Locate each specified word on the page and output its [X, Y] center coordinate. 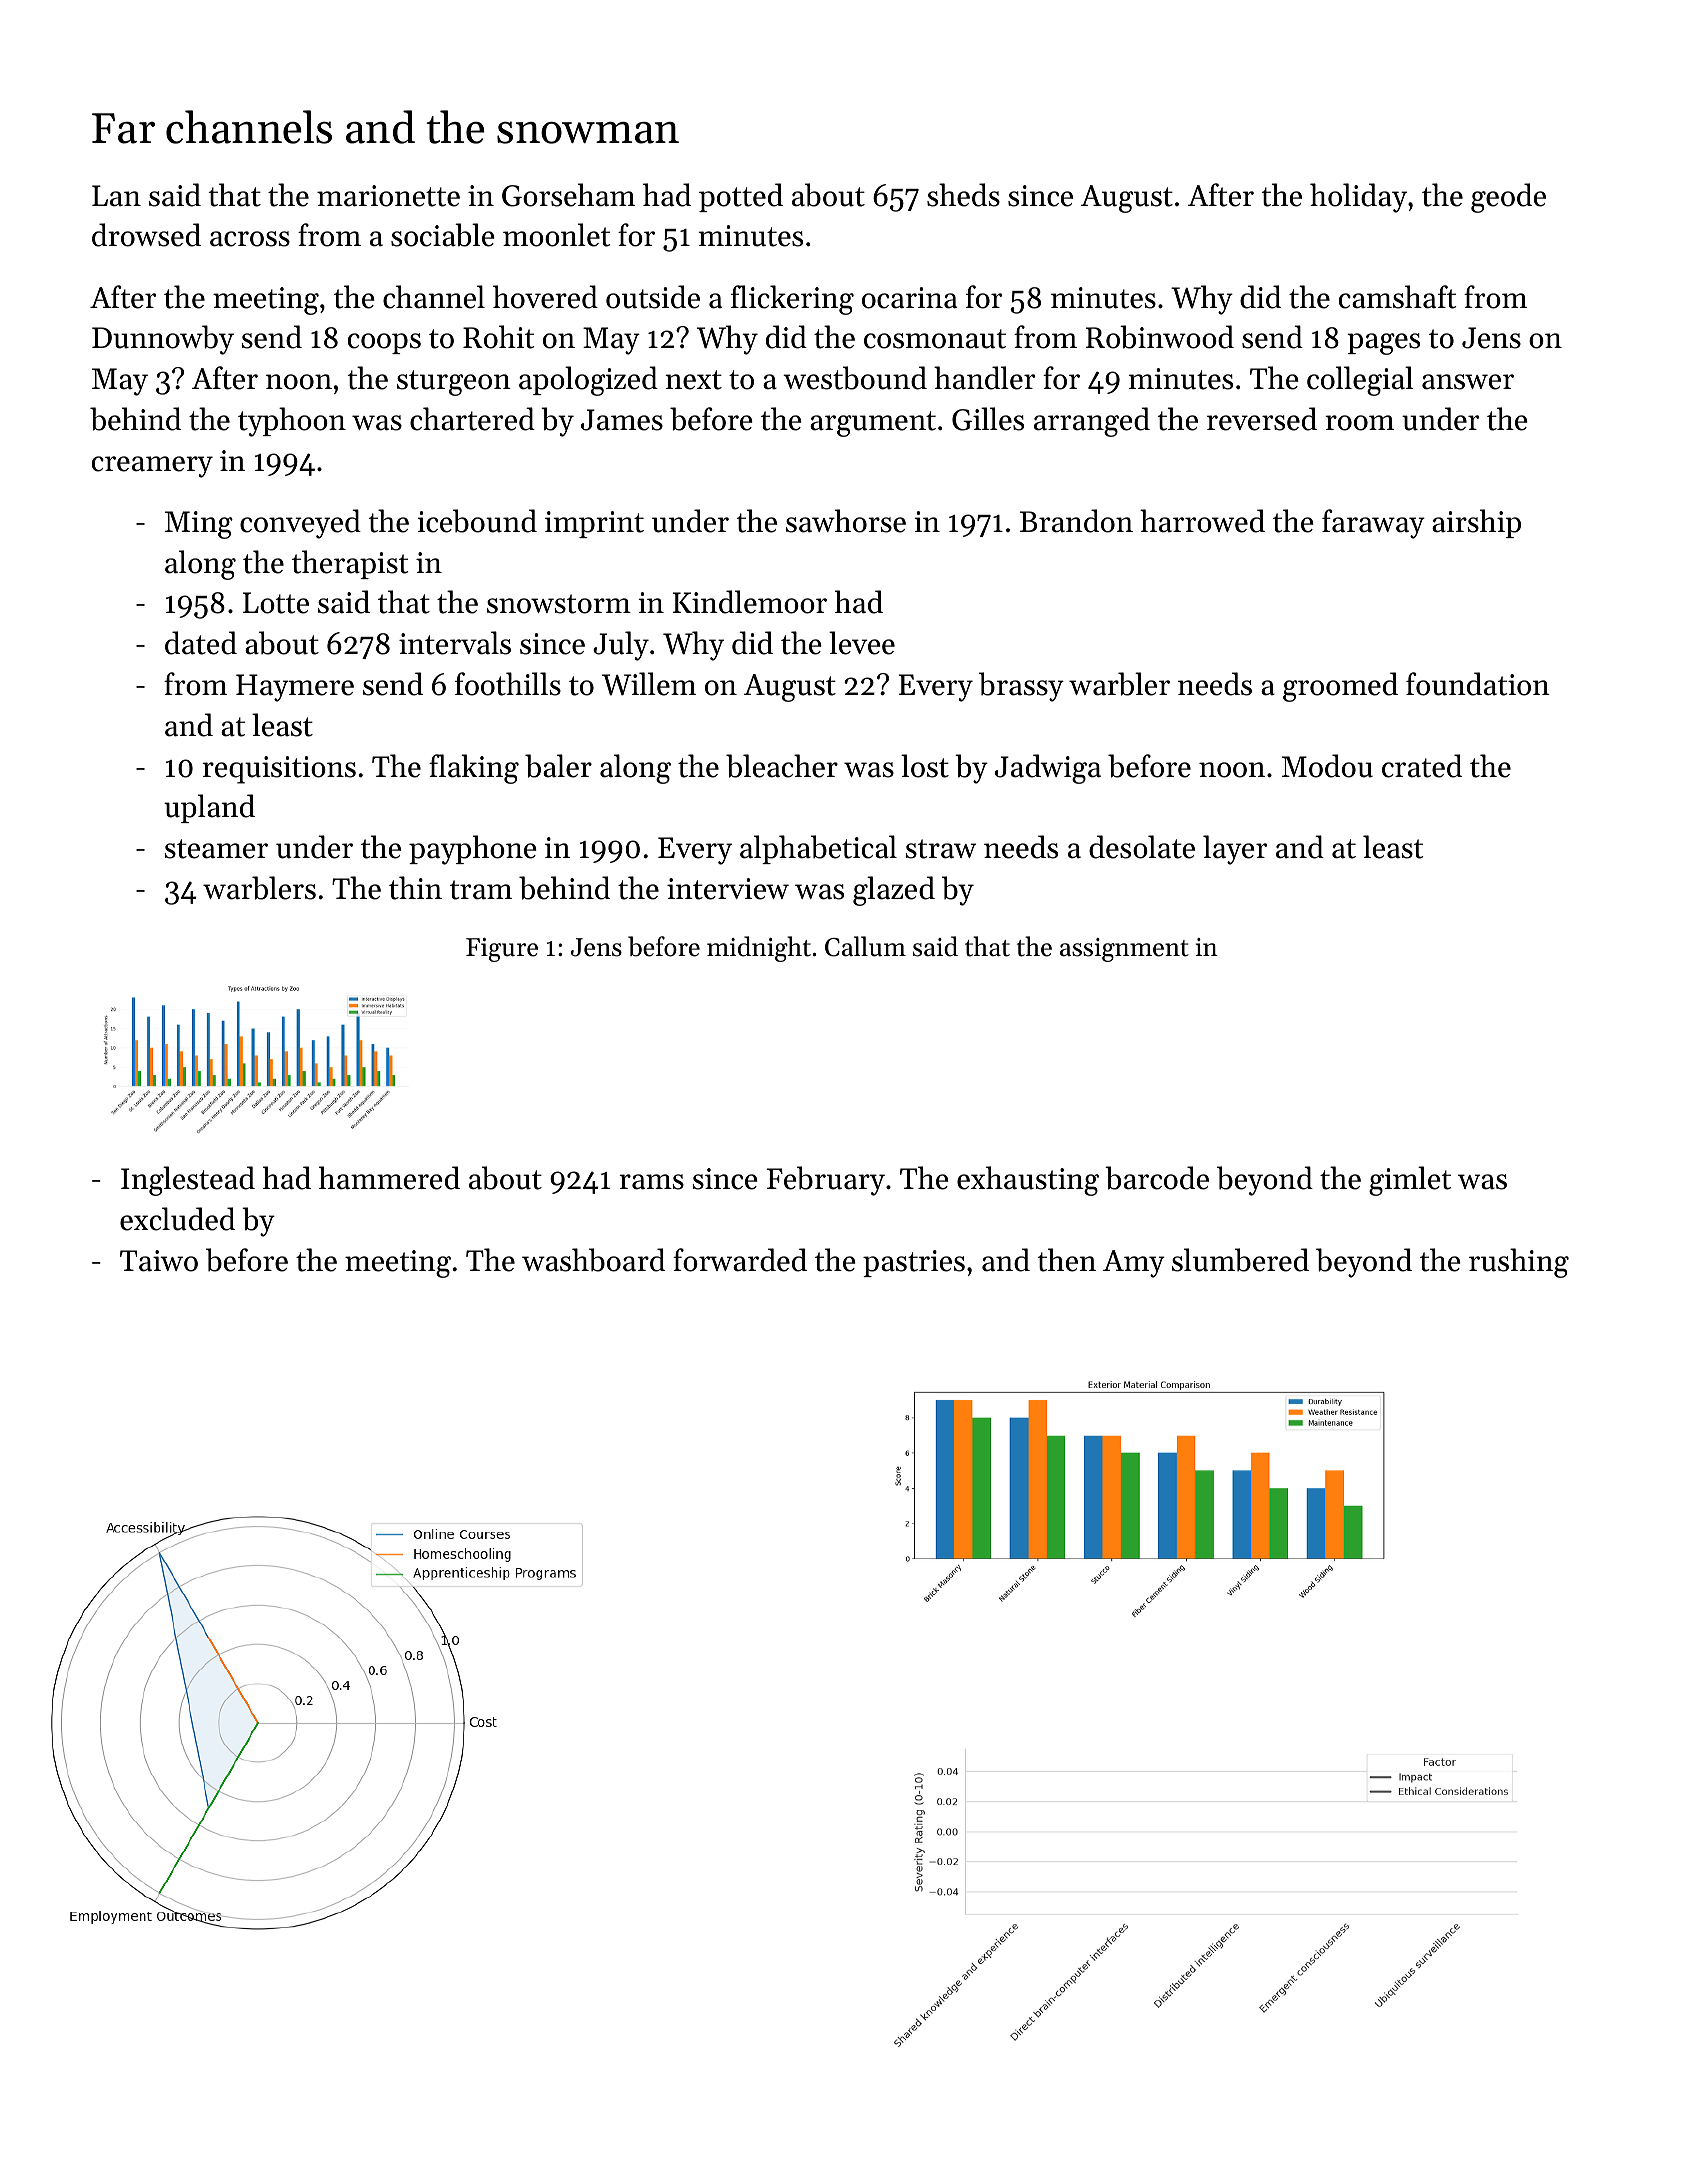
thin [415, 888]
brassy [1021, 687]
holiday [1358, 198]
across [250, 239]
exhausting [1028, 1181]
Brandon [1076, 521]
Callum [865, 946]
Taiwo [159, 1261]
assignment [1124, 950]
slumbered [1240, 1260]
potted [741, 197]
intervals [455, 643]
